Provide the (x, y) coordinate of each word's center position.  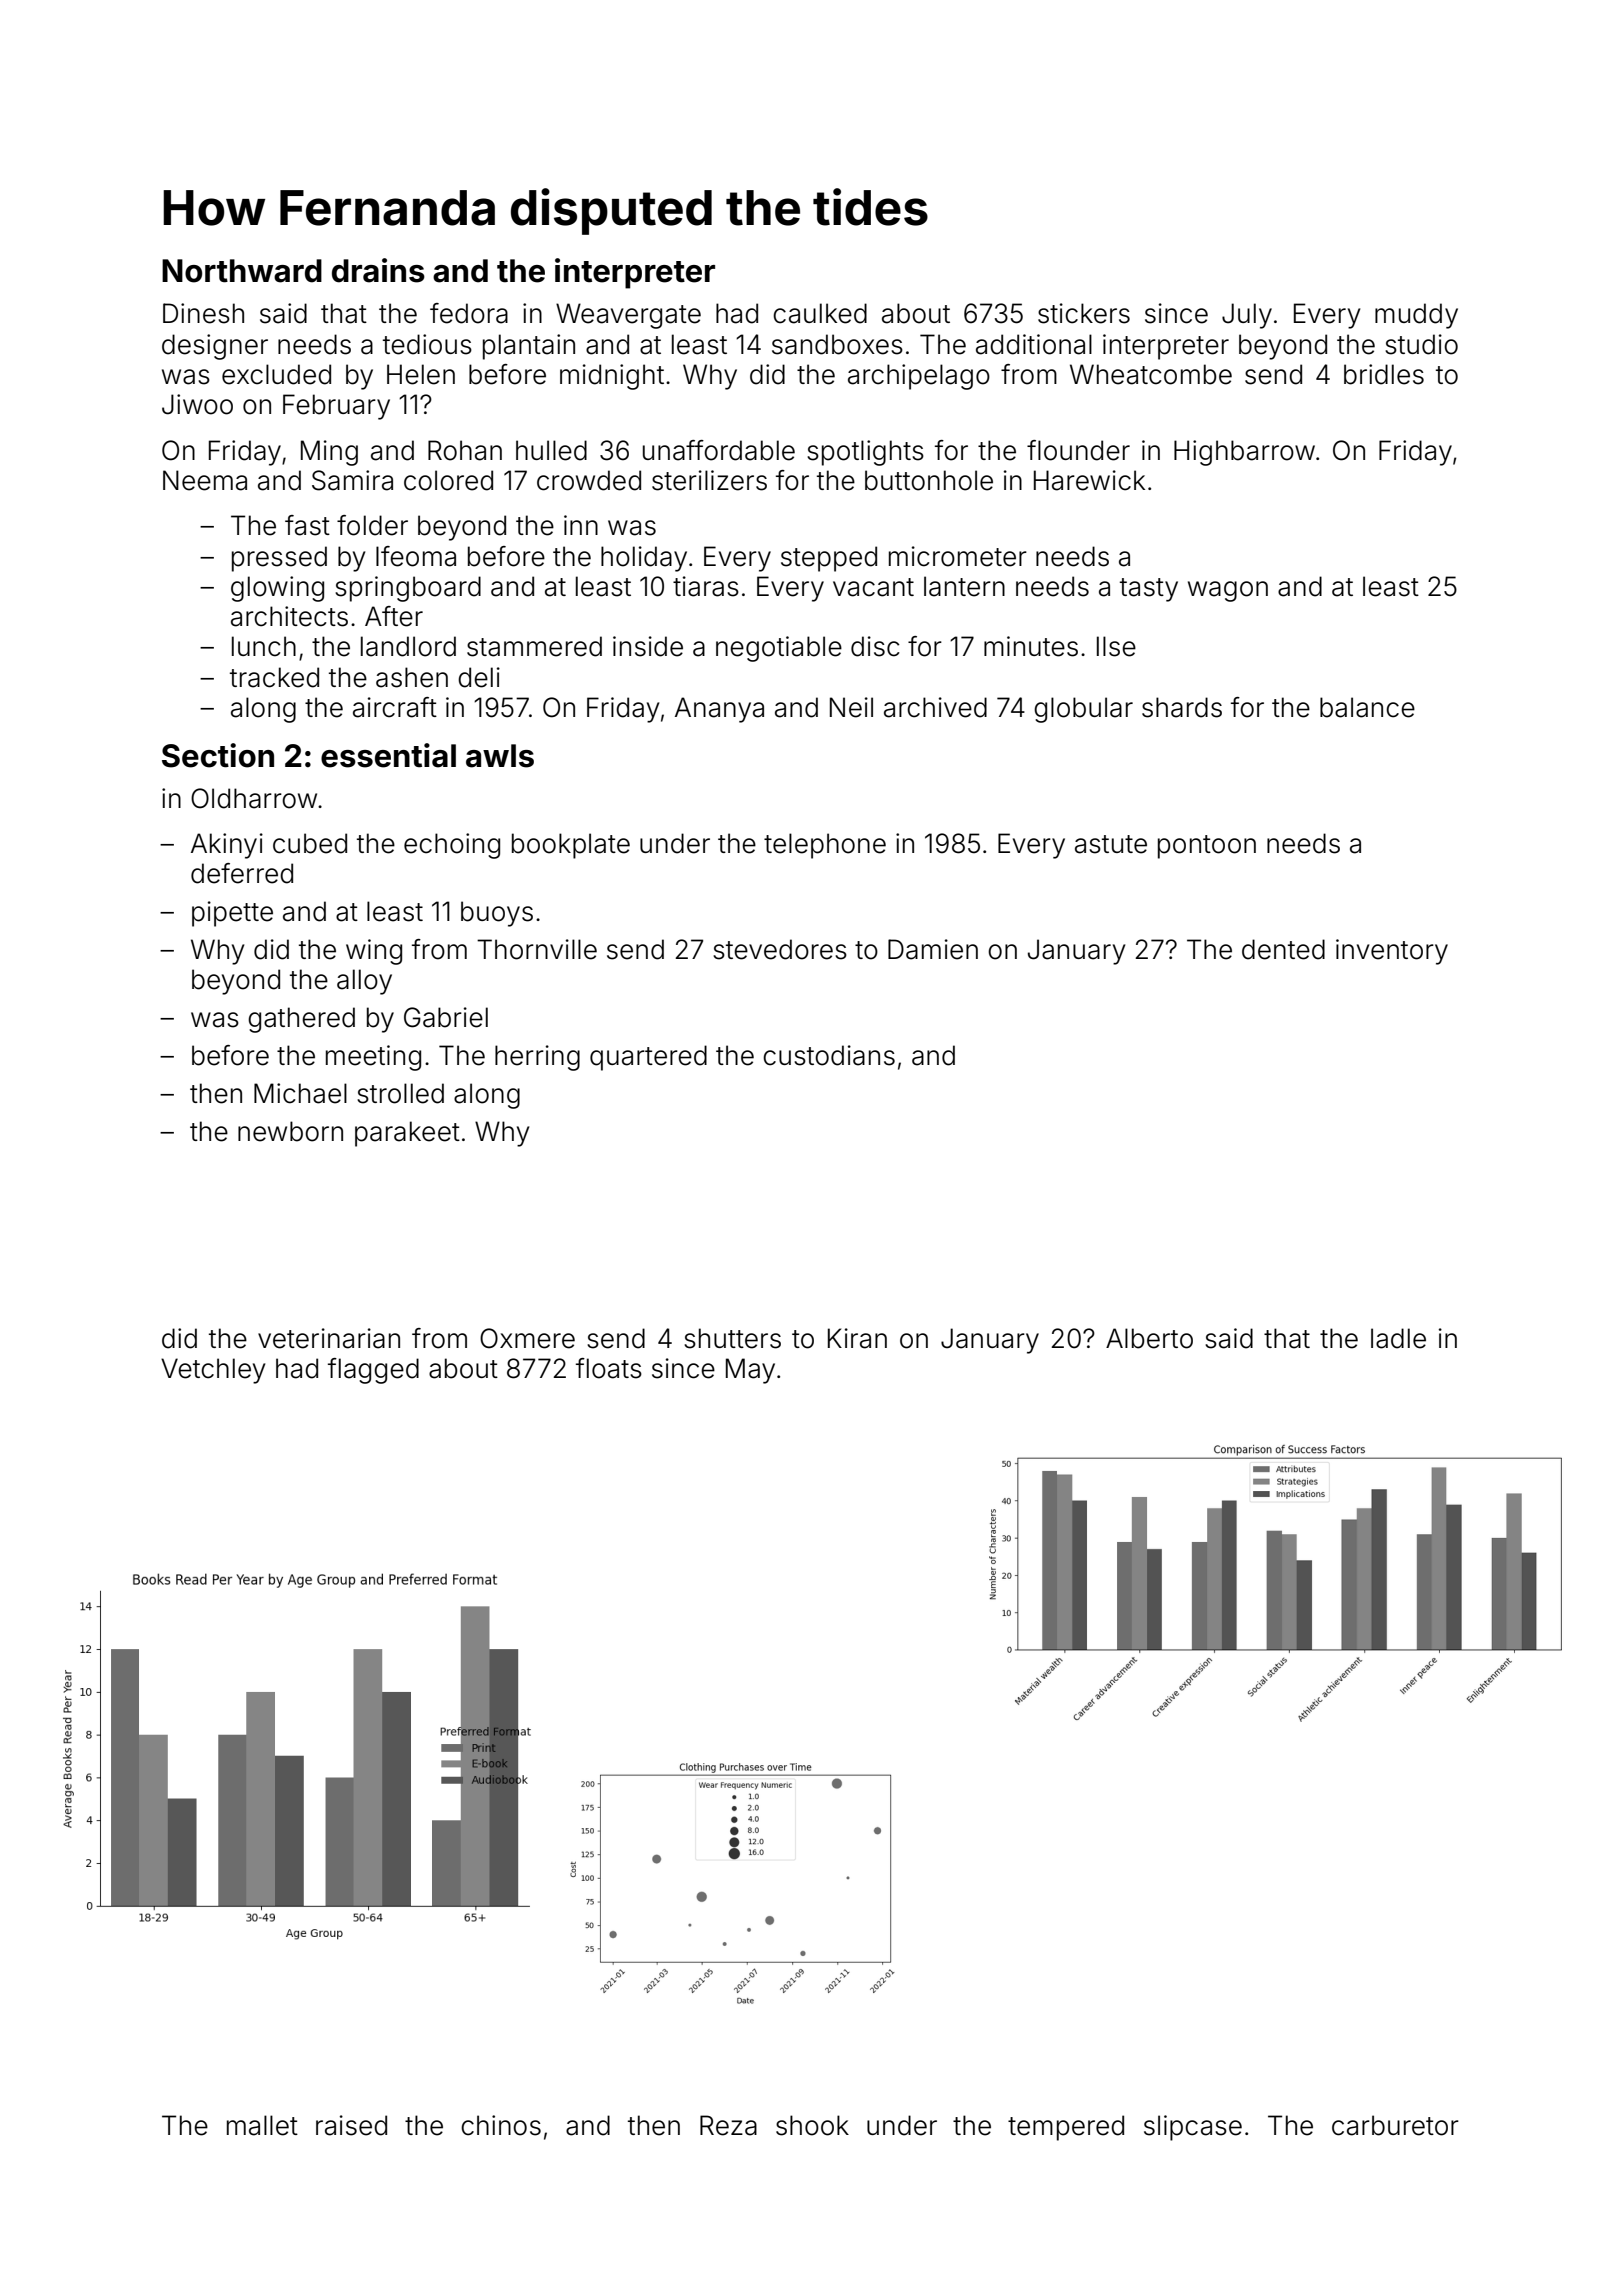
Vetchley (213, 1371)
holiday (644, 559)
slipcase (1193, 2128)
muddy (1416, 316)
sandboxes (837, 344)
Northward (242, 271)
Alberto (1149, 1338)
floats (609, 1368)
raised (351, 2125)
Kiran (857, 1338)
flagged (373, 1371)
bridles (1384, 374)
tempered (1066, 2128)
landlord (408, 646)
